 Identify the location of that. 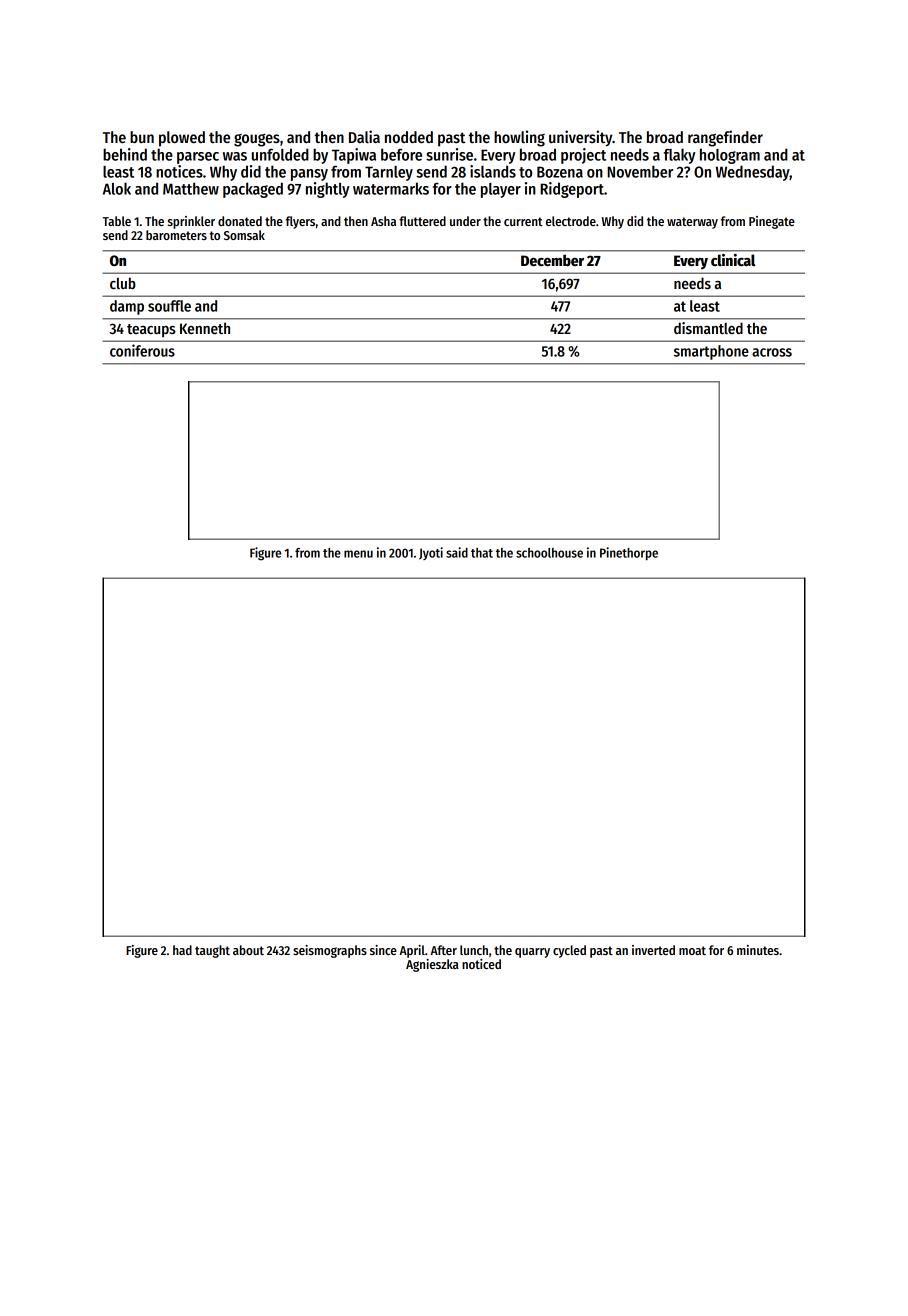
(482, 553).
